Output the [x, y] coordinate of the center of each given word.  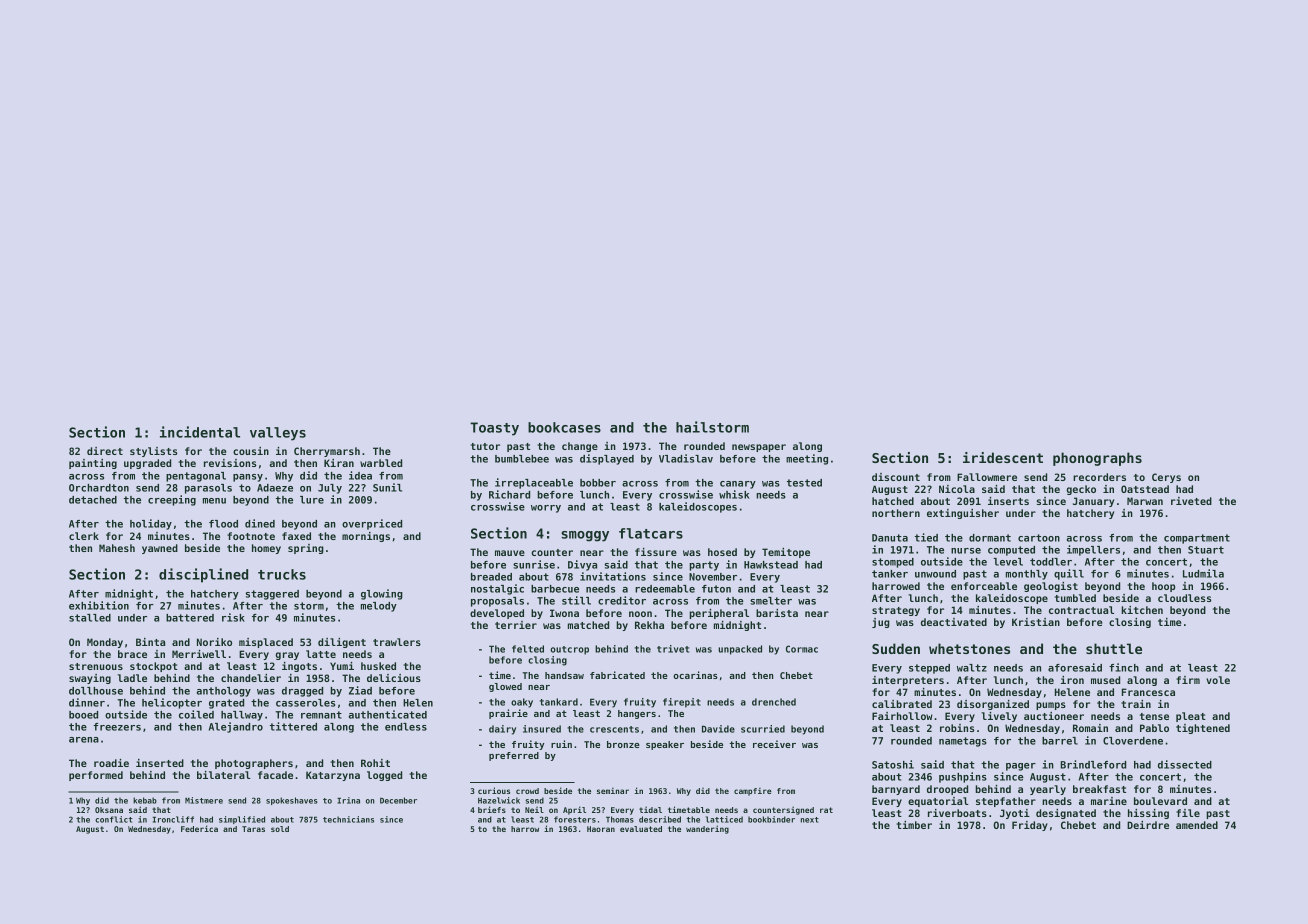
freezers [117, 727]
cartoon [1039, 538]
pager [1021, 767]
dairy [502, 730]
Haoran [601, 829]
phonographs [1097, 459]
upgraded [147, 464]
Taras [253, 829]
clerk [84, 536]
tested [804, 483]
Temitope [786, 553]
